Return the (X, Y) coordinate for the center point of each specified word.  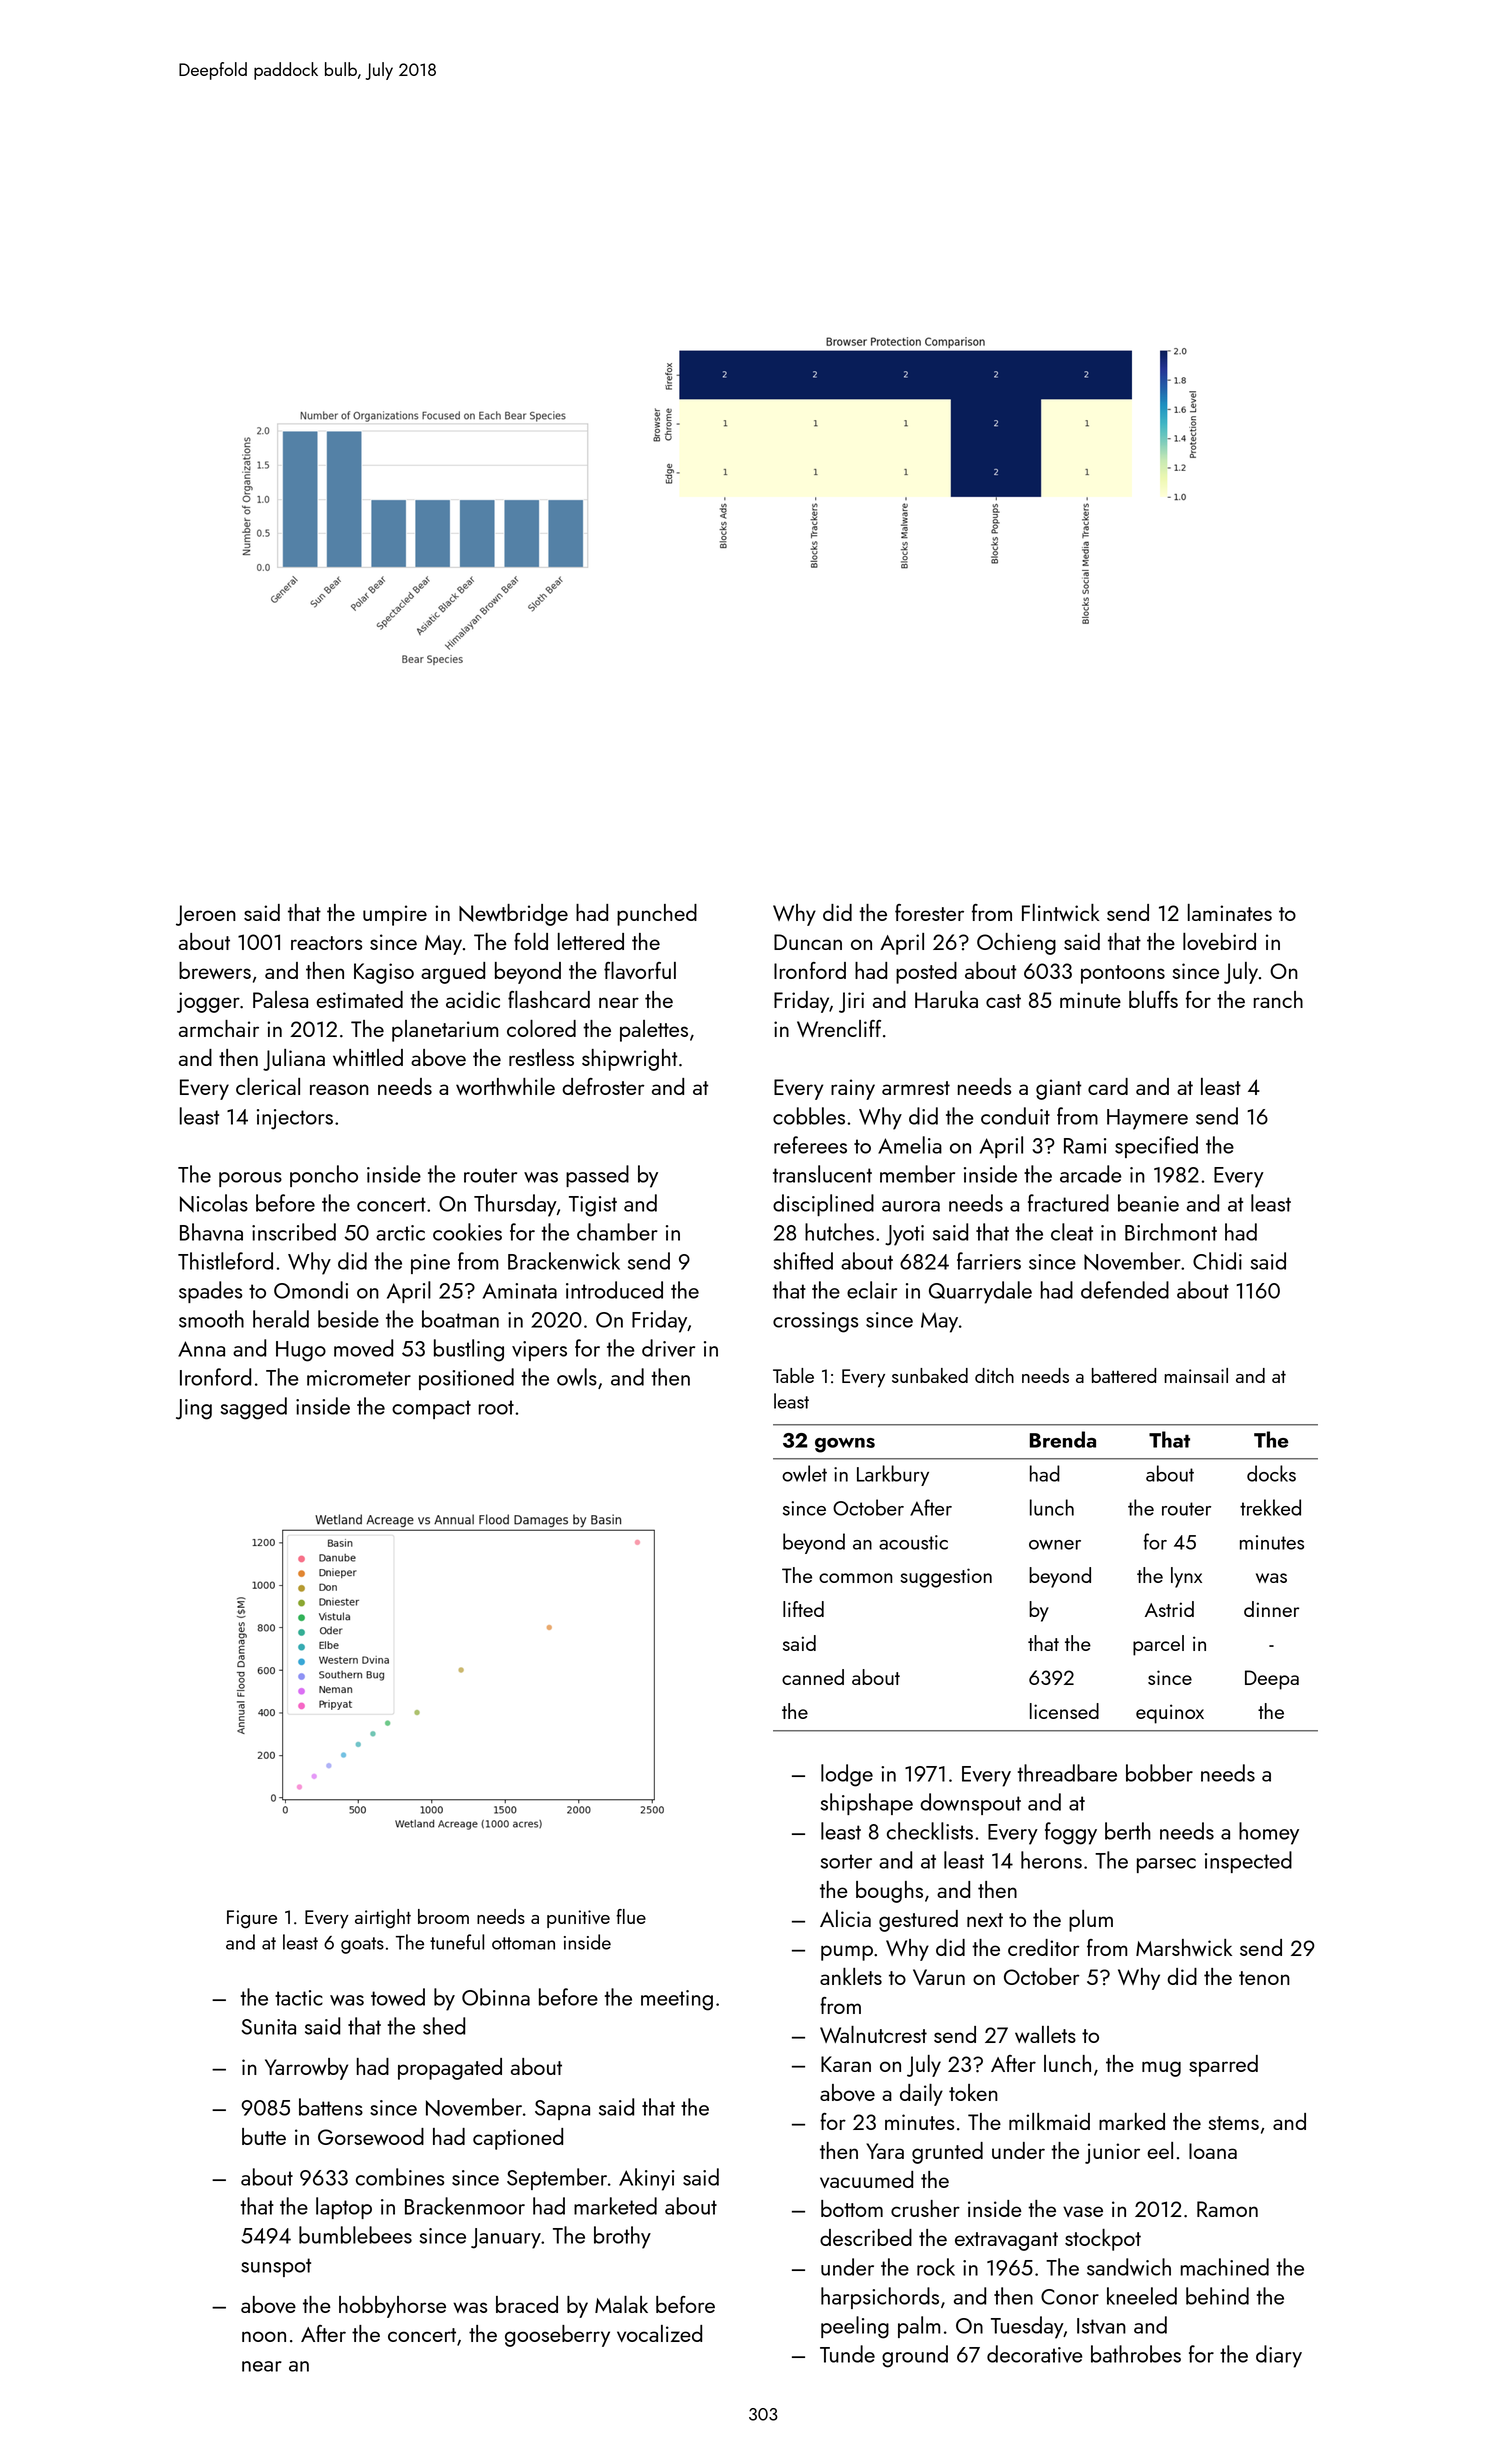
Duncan (808, 942)
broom (443, 1916)
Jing (194, 1409)
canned (813, 1677)
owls (577, 1377)
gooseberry (557, 2336)
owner (1055, 1545)
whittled (368, 1057)
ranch (1278, 999)
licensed (1064, 1711)
